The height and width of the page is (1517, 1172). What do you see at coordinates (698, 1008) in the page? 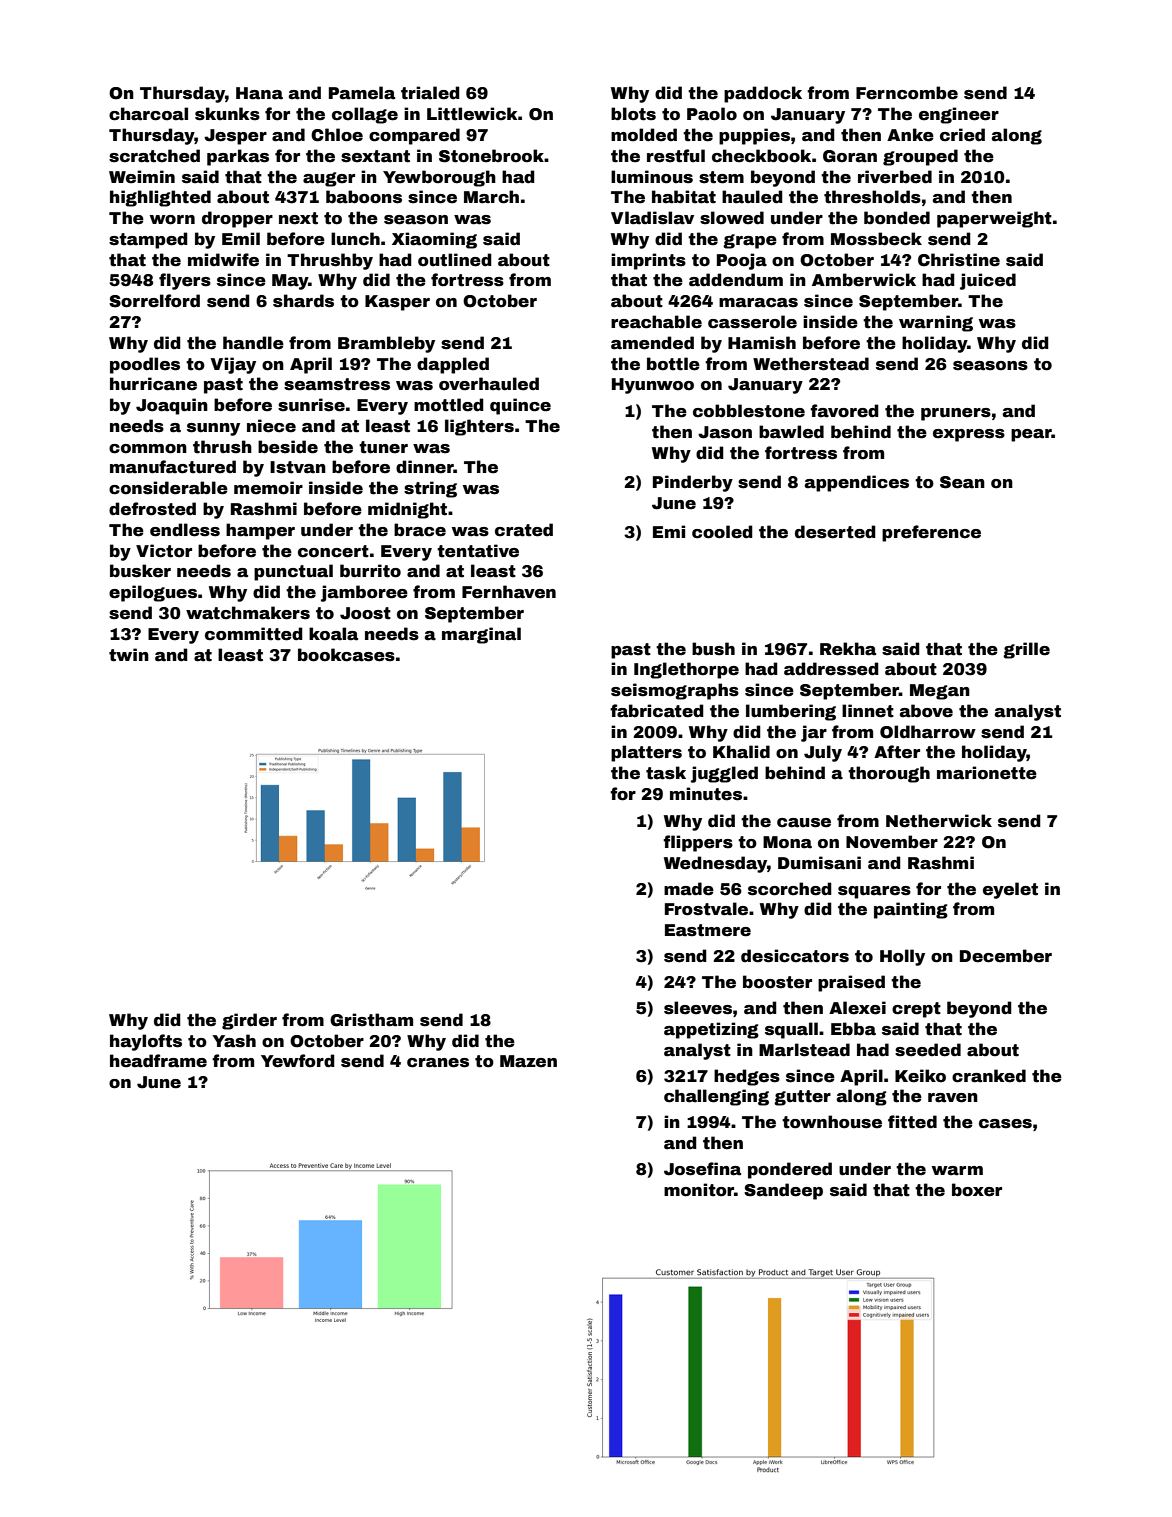
I see `sleeves` at bounding box center [698, 1008].
